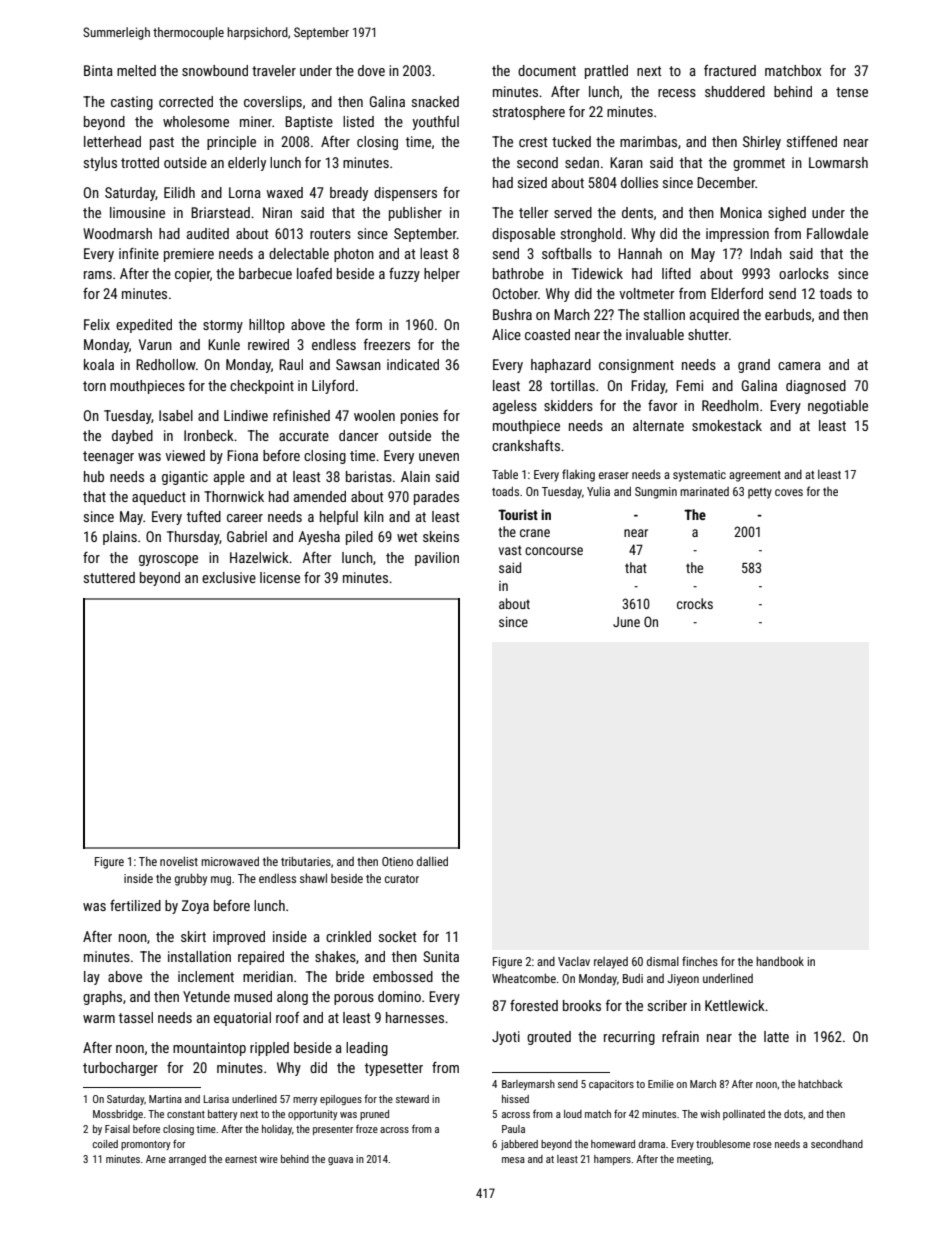 The image size is (952, 1233). I want to click on prattled, so click(606, 72).
